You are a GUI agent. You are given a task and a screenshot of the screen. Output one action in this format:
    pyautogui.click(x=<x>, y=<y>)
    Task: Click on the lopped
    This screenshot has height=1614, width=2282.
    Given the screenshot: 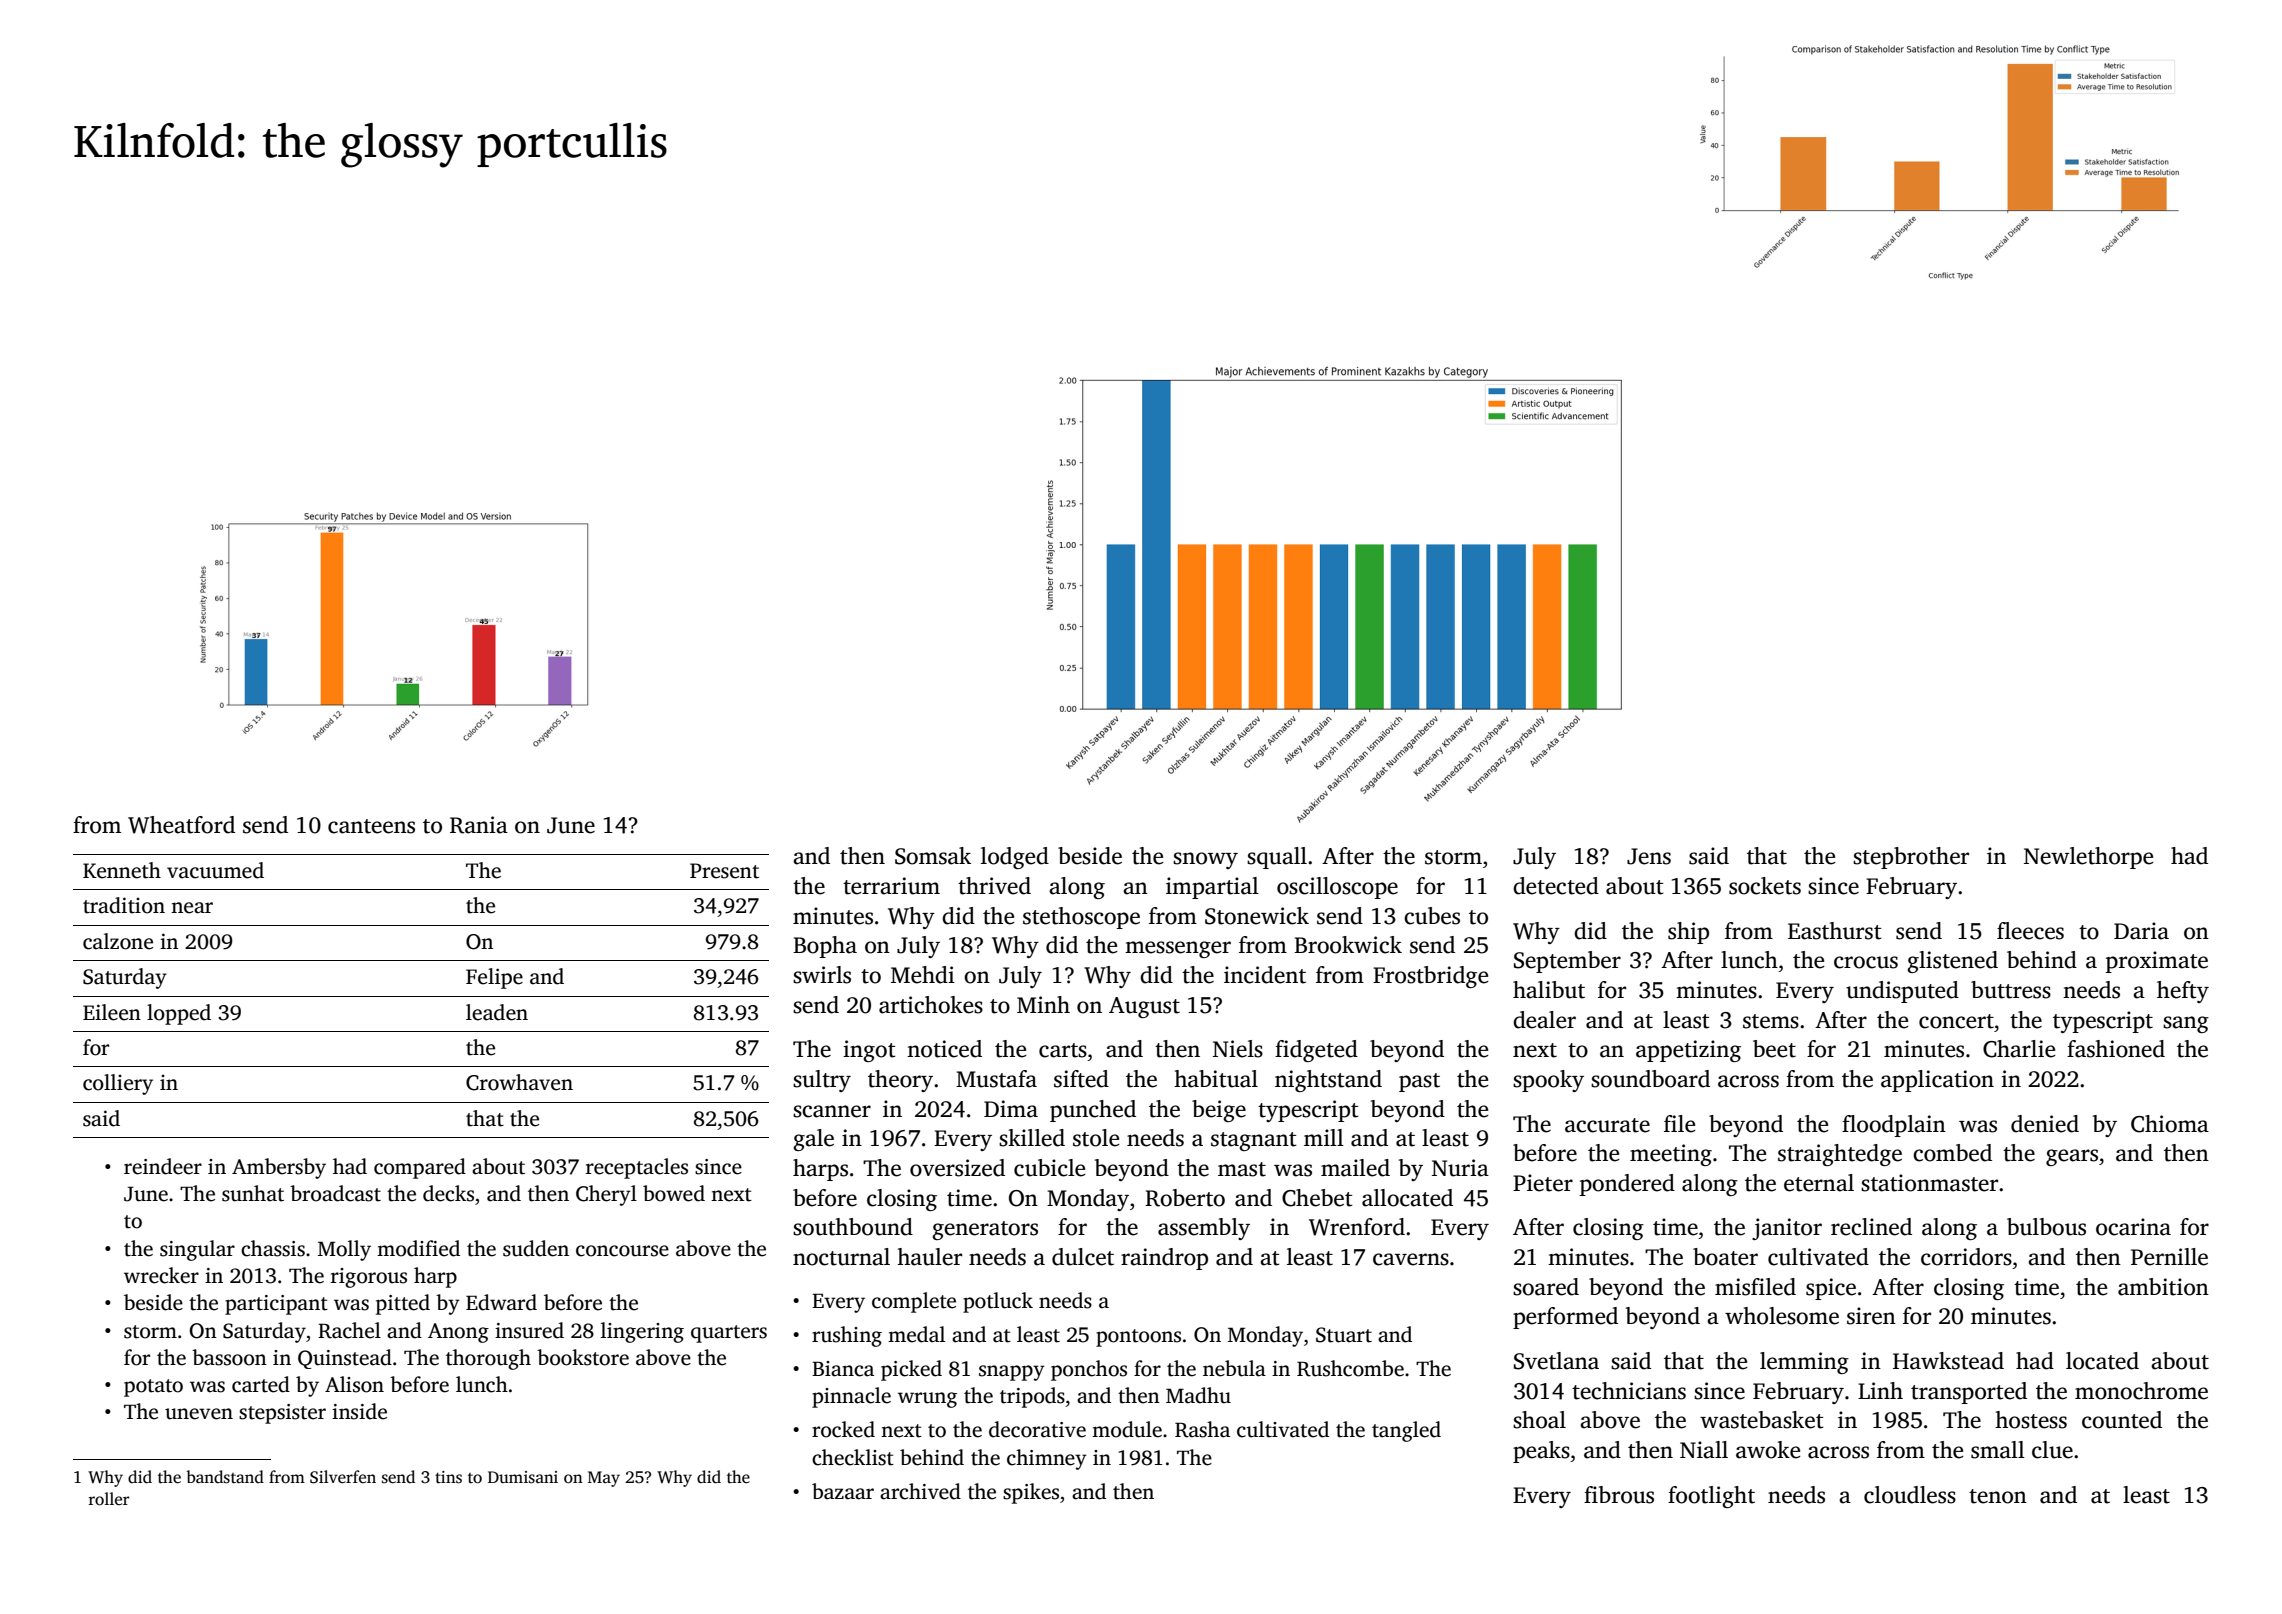 What is the action you would take?
    pyautogui.click(x=179, y=1014)
